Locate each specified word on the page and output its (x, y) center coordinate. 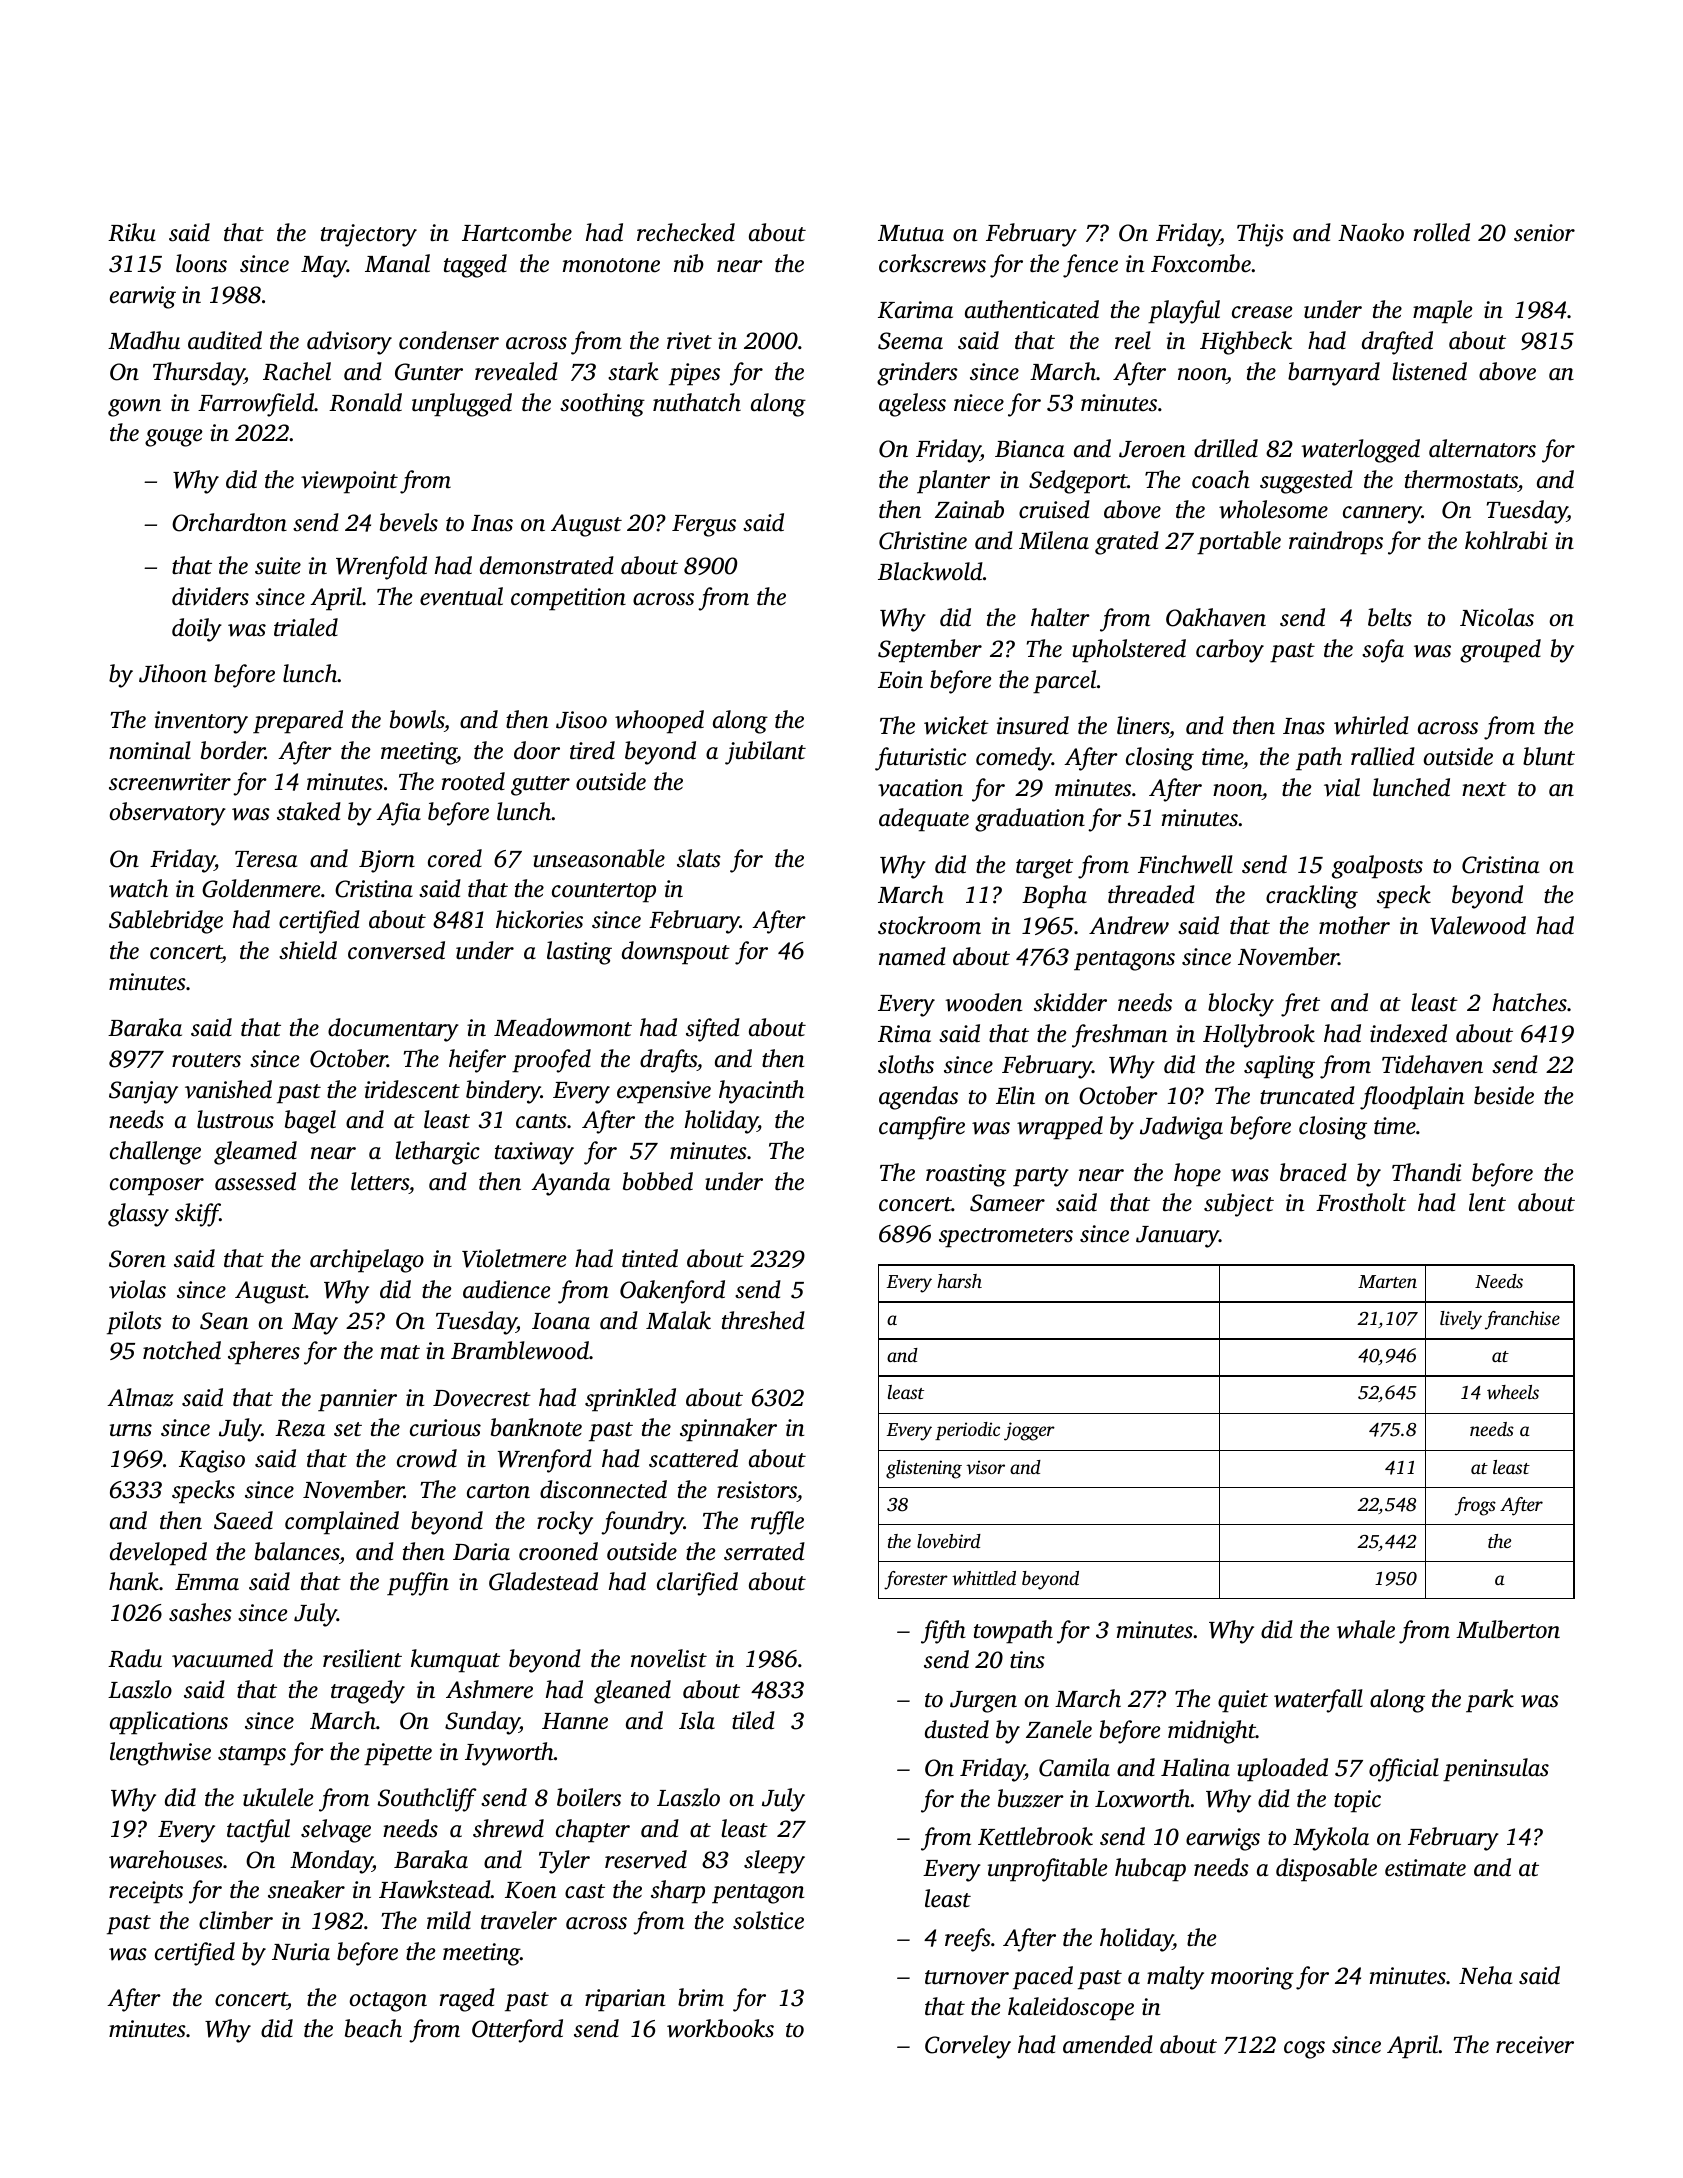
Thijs (1260, 235)
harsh (959, 1281)
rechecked (686, 232)
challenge (155, 1153)
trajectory (369, 235)
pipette (398, 1754)
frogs (1475, 1506)
